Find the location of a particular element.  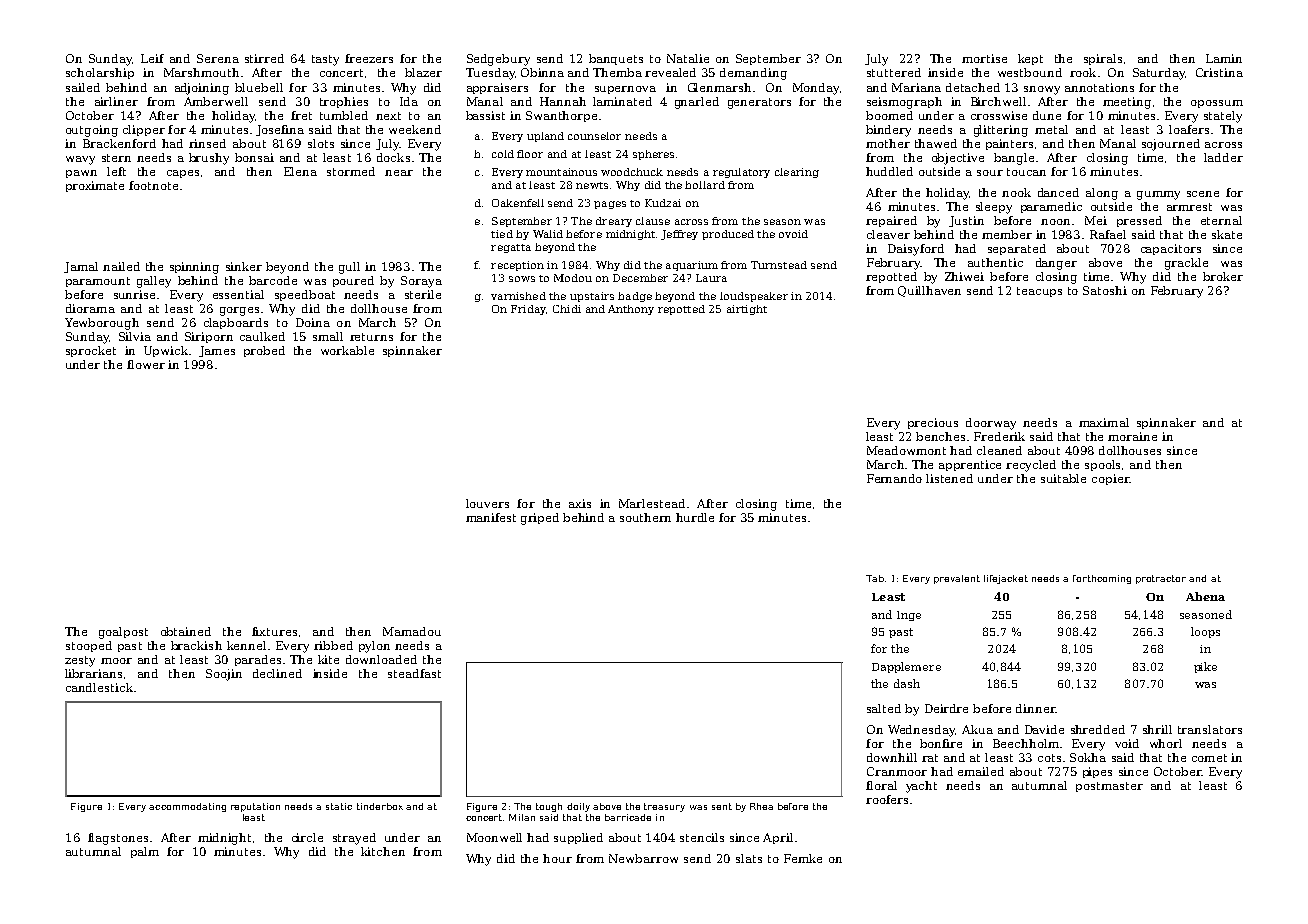

louvers is located at coordinates (487, 503).
